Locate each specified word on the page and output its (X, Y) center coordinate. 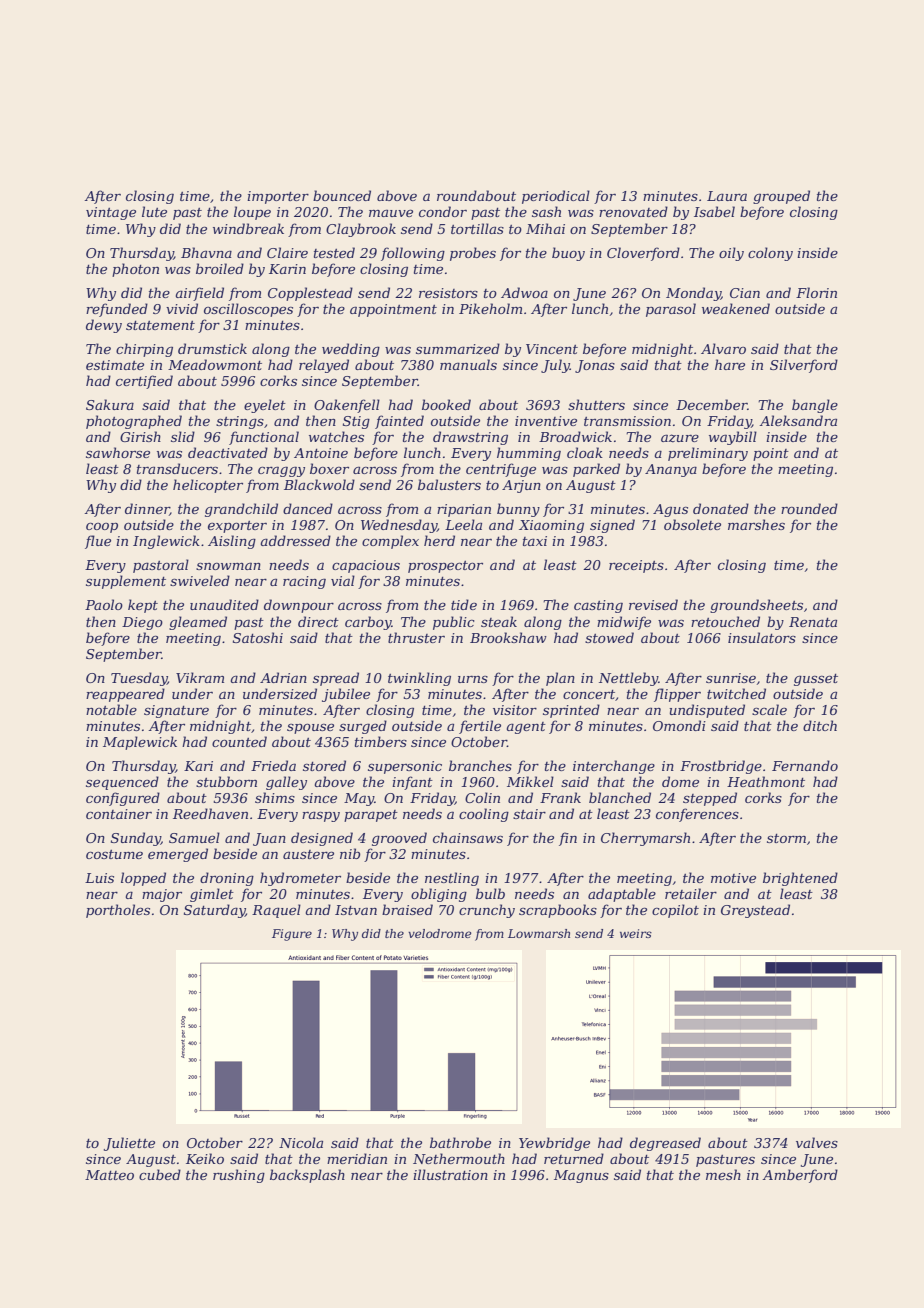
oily (731, 254)
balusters (449, 484)
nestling (452, 879)
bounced (342, 195)
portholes (118, 911)
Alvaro (723, 348)
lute (154, 211)
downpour (299, 606)
